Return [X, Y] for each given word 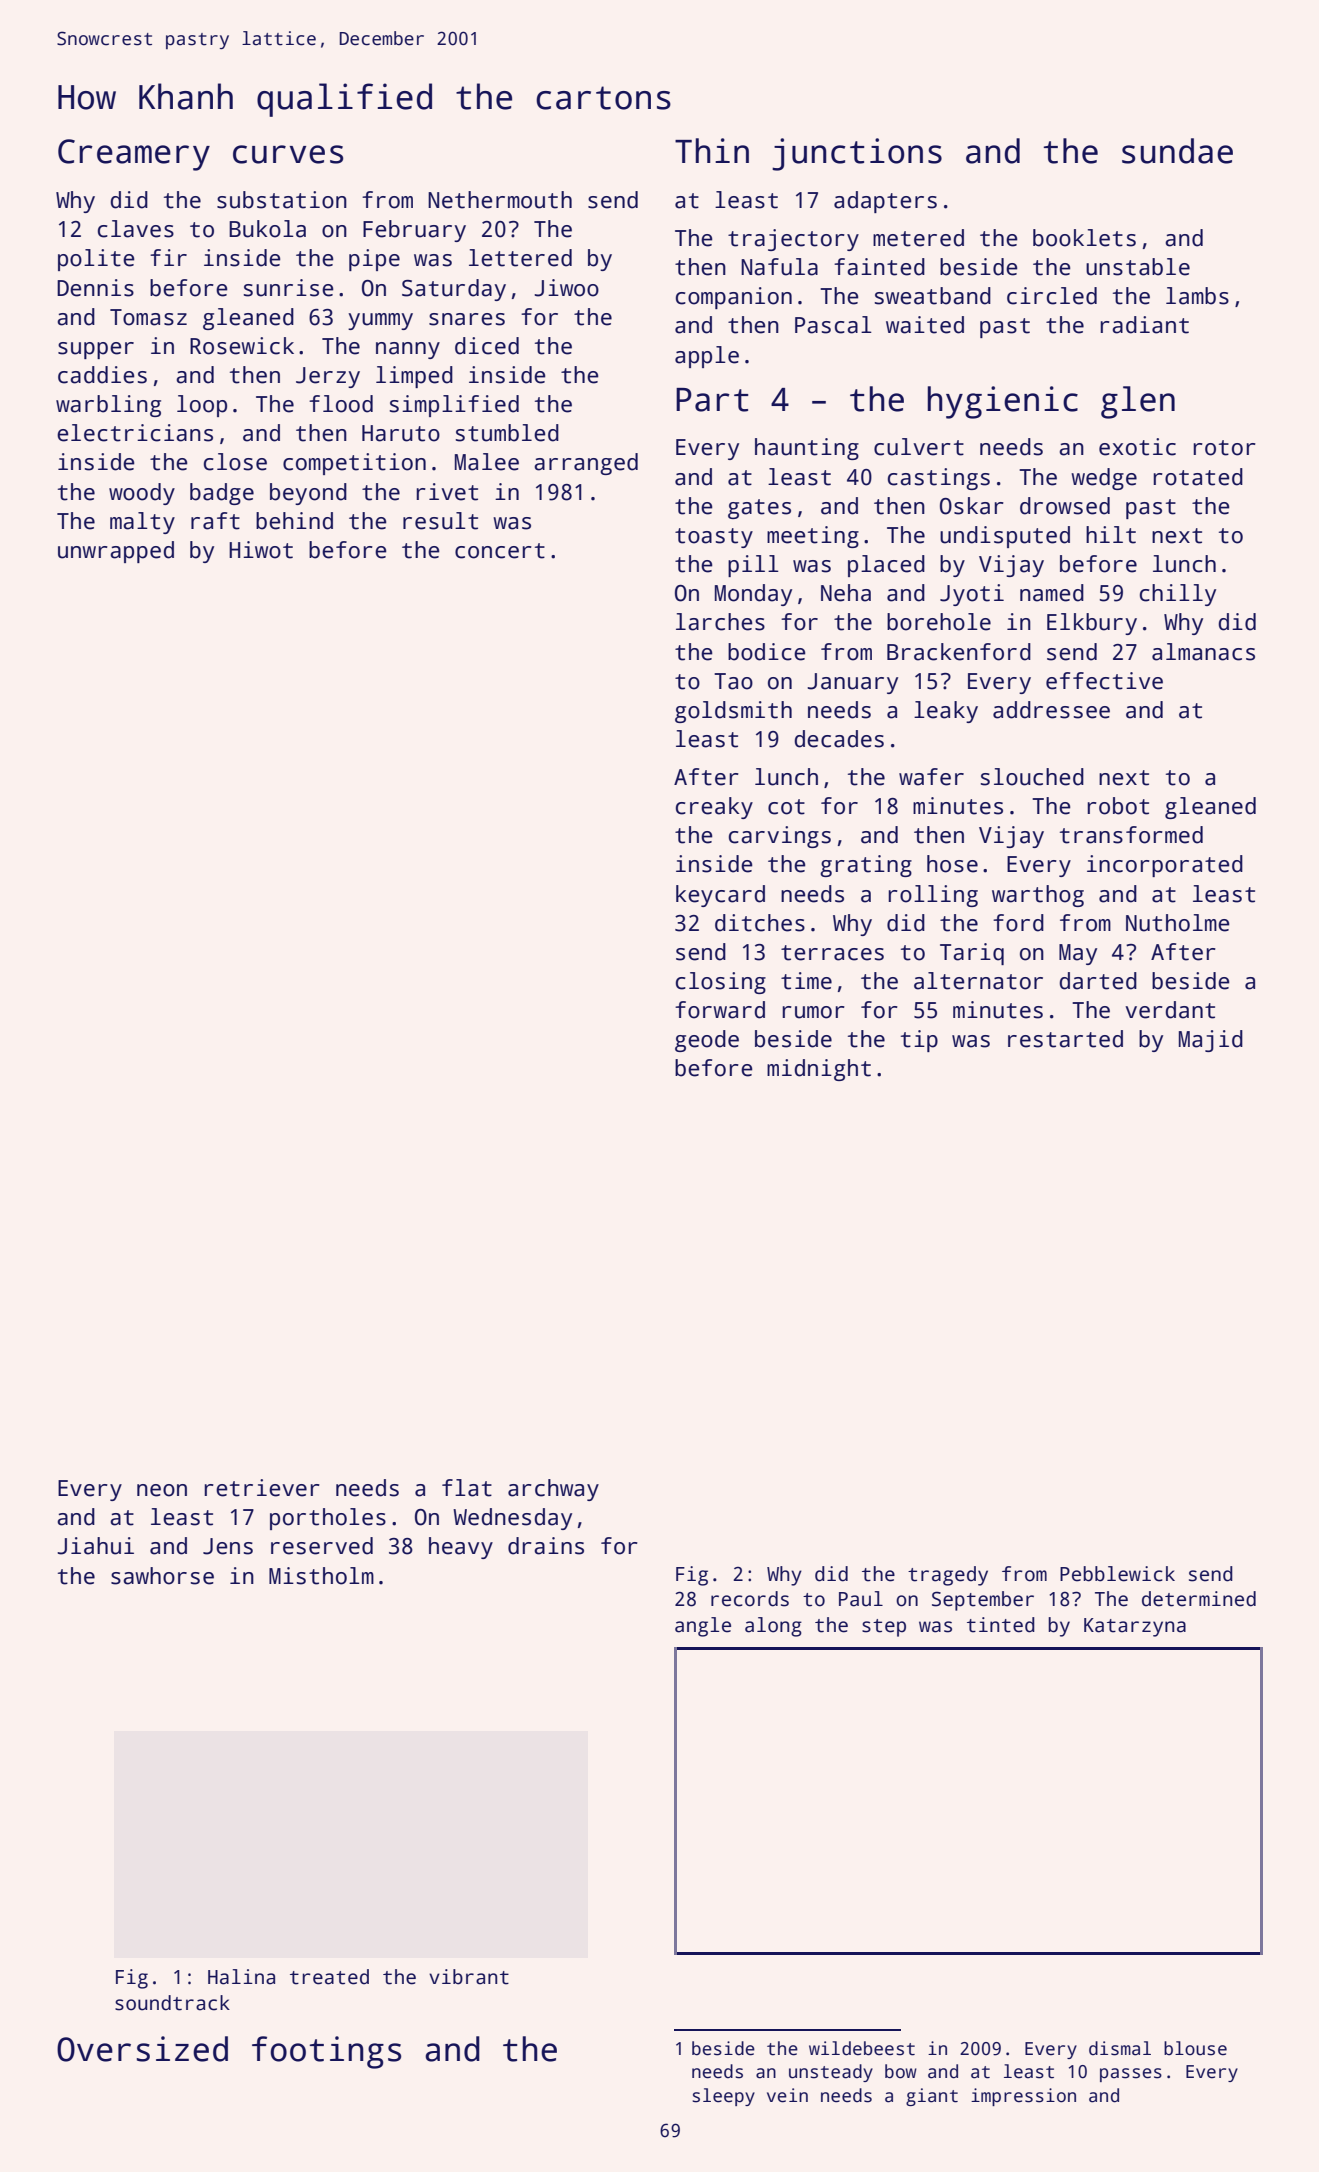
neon [162, 1490]
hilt [1111, 535]
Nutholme [1178, 923]
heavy [461, 1548]
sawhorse [162, 1576]
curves [288, 154]
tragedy [948, 1576]
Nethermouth [500, 200]
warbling [108, 406]
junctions [857, 154]
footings [326, 2052]
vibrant [469, 1977]
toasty [714, 538]
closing [721, 983]
